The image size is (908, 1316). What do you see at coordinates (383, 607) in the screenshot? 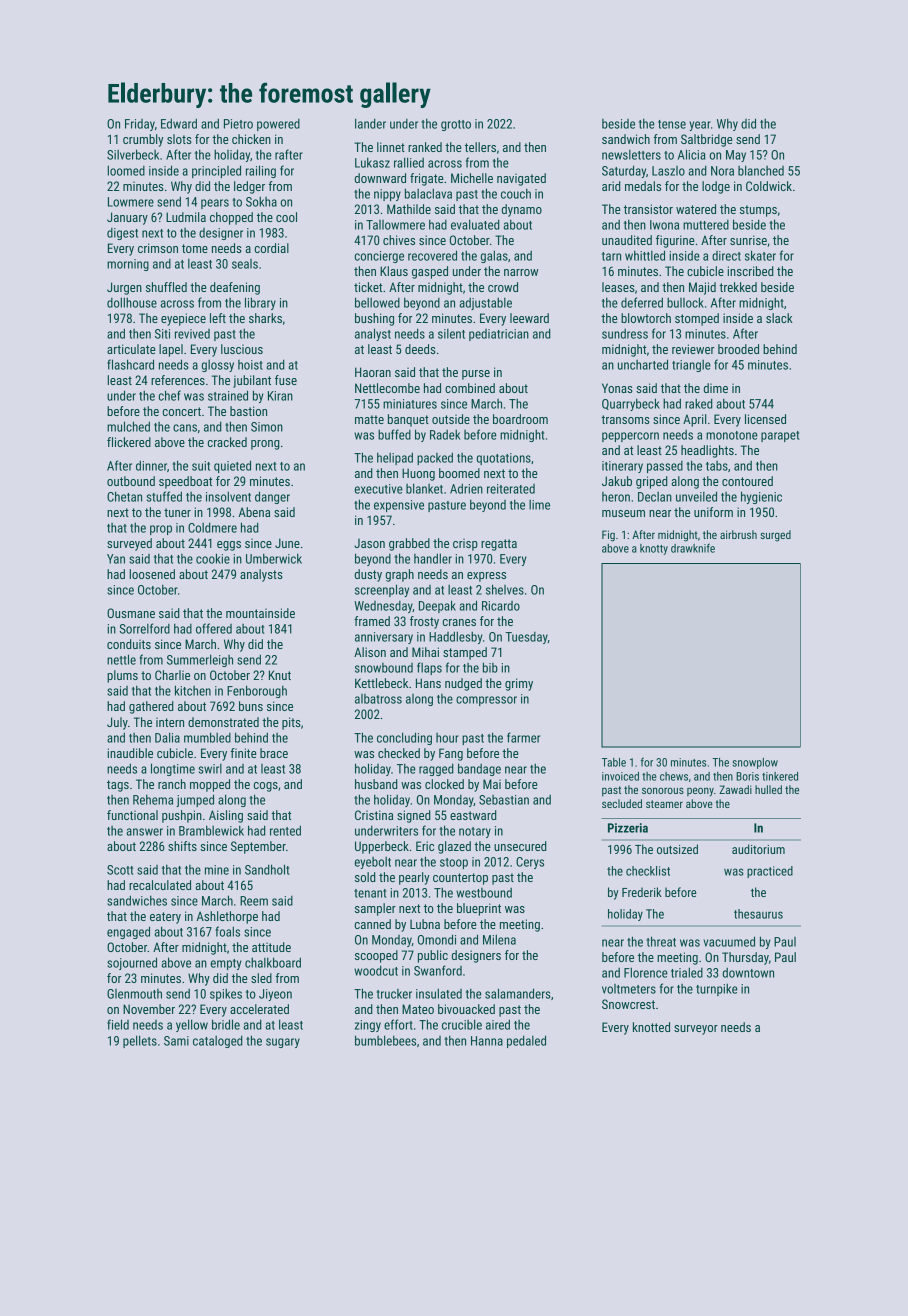
I see `Wednesday` at bounding box center [383, 607].
